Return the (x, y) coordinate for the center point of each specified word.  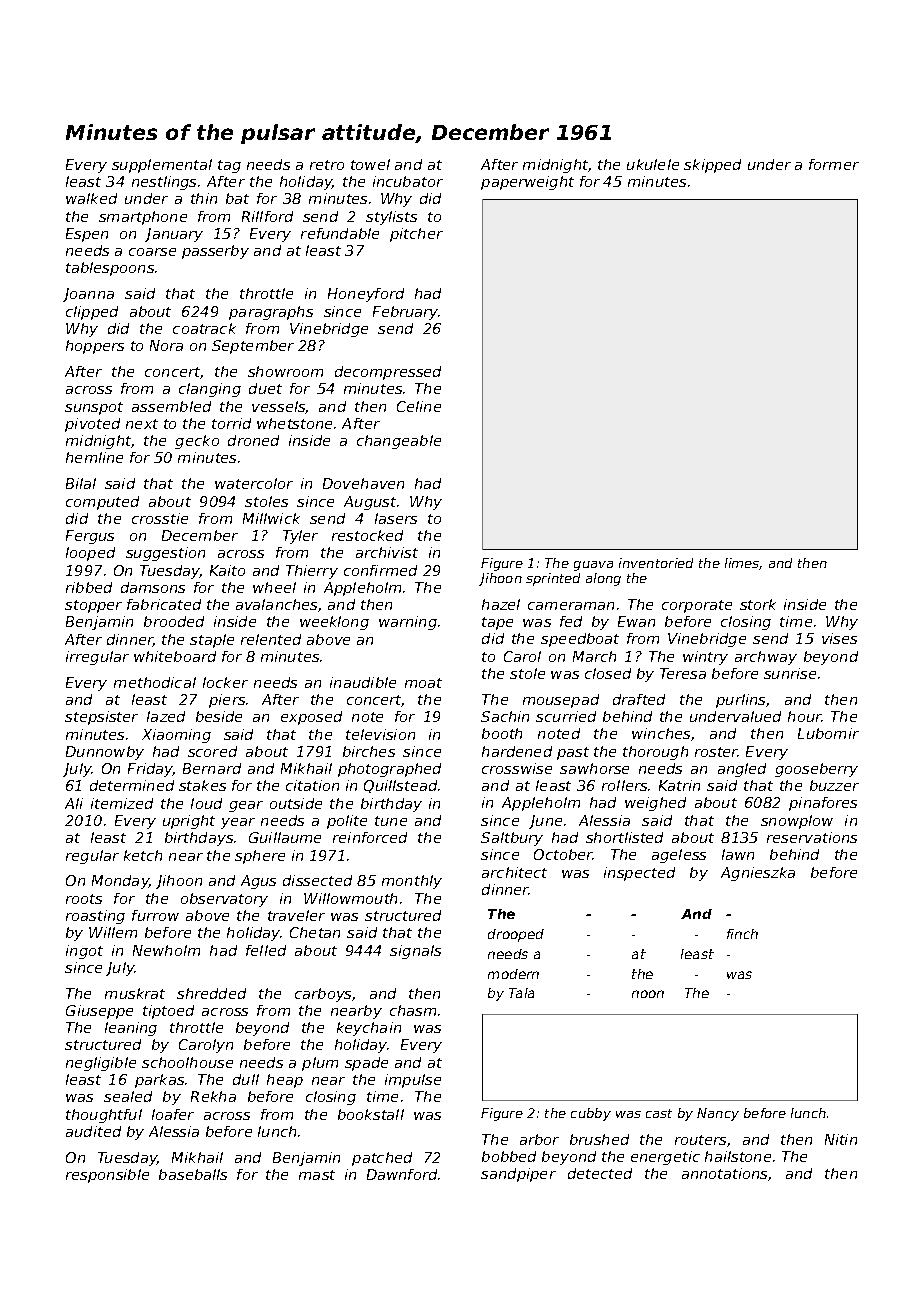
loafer (173, 1114)
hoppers (95, 347)
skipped (712, 166)
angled (742, 770)
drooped (516, 935)
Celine (419, 406)
